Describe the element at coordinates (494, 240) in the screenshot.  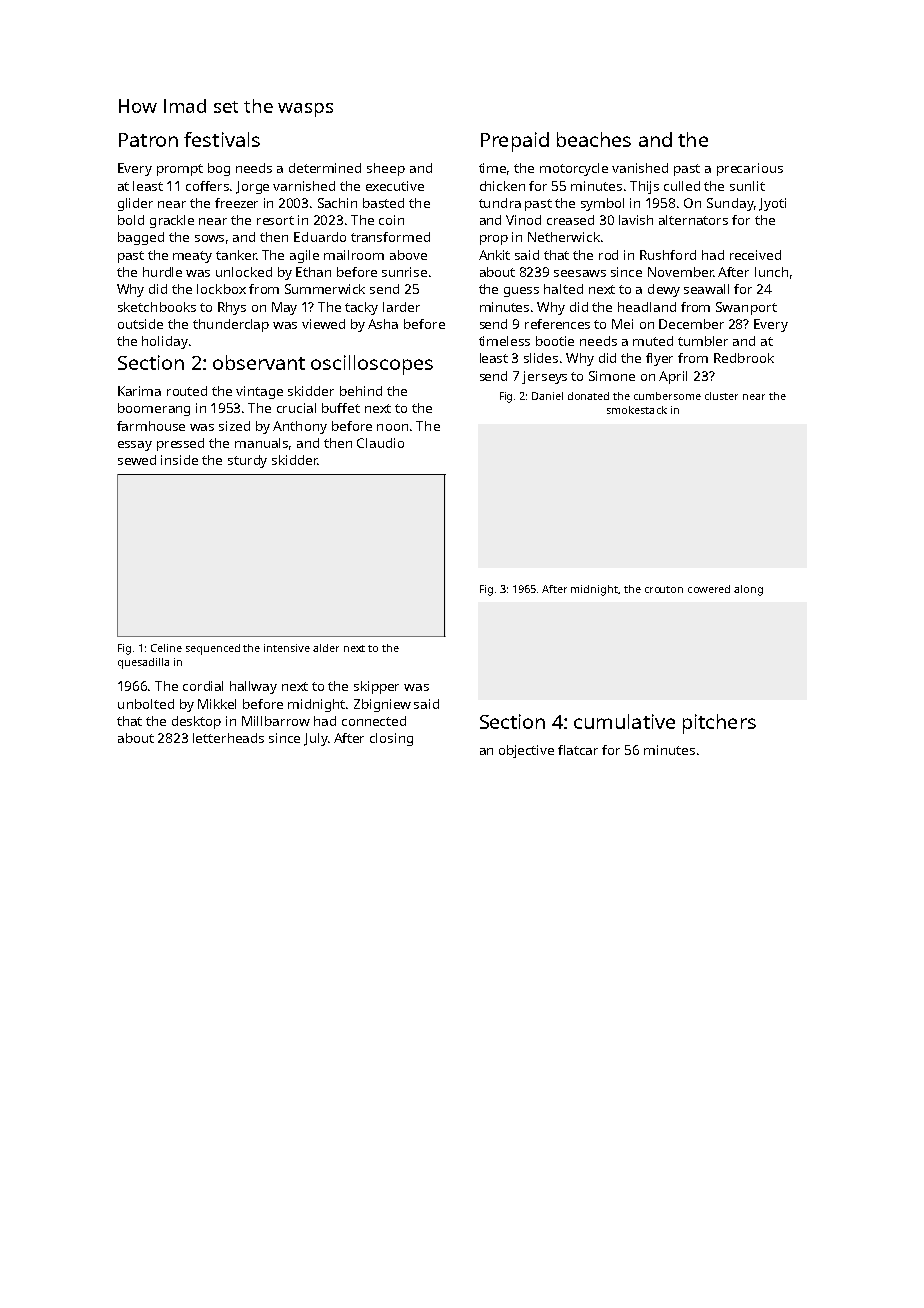
I see `prop` at that location.
